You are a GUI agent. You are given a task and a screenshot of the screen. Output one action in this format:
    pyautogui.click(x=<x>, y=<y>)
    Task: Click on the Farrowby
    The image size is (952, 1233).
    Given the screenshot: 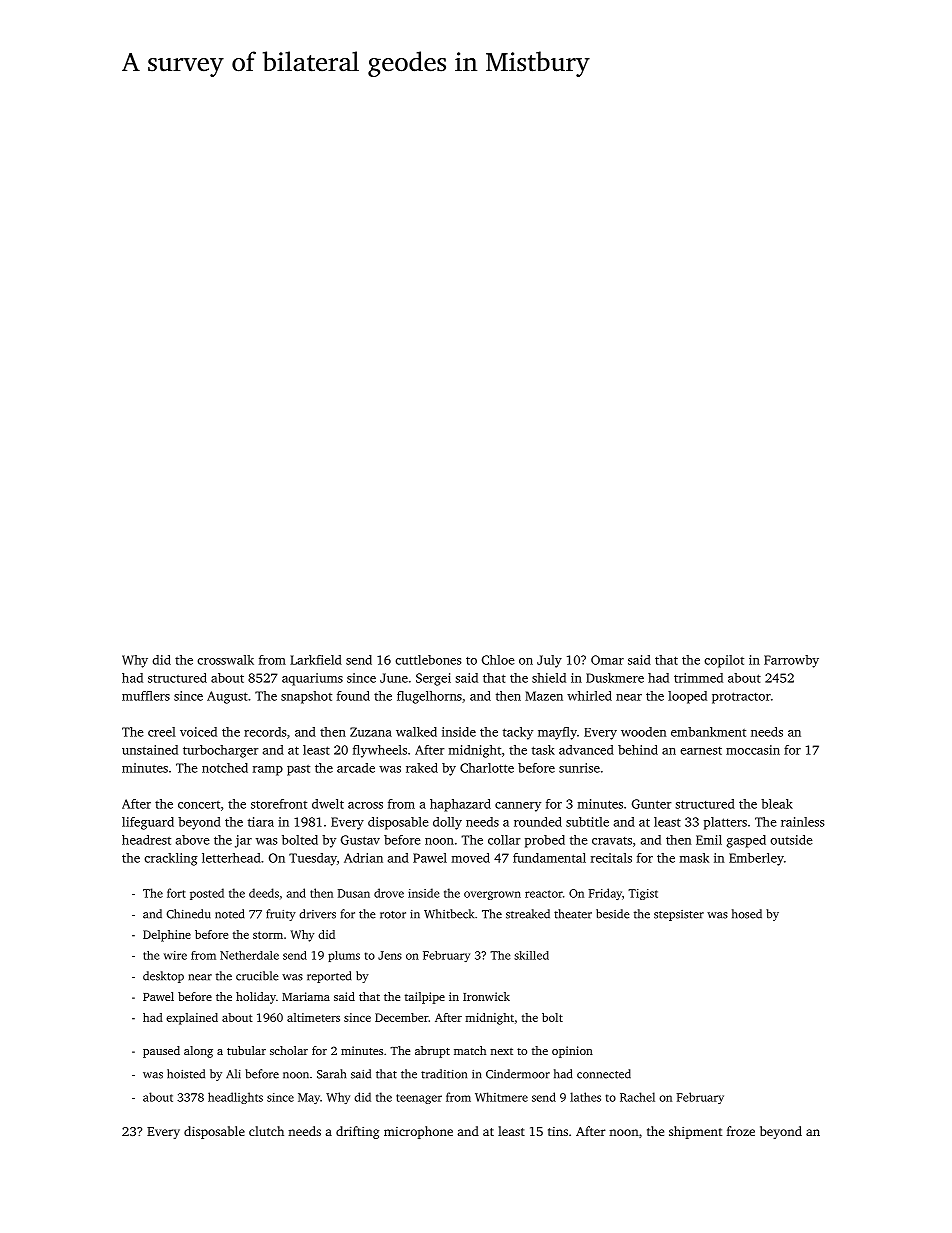 What is the action you would take?
    pyautogui.click(x=791, y=661)
